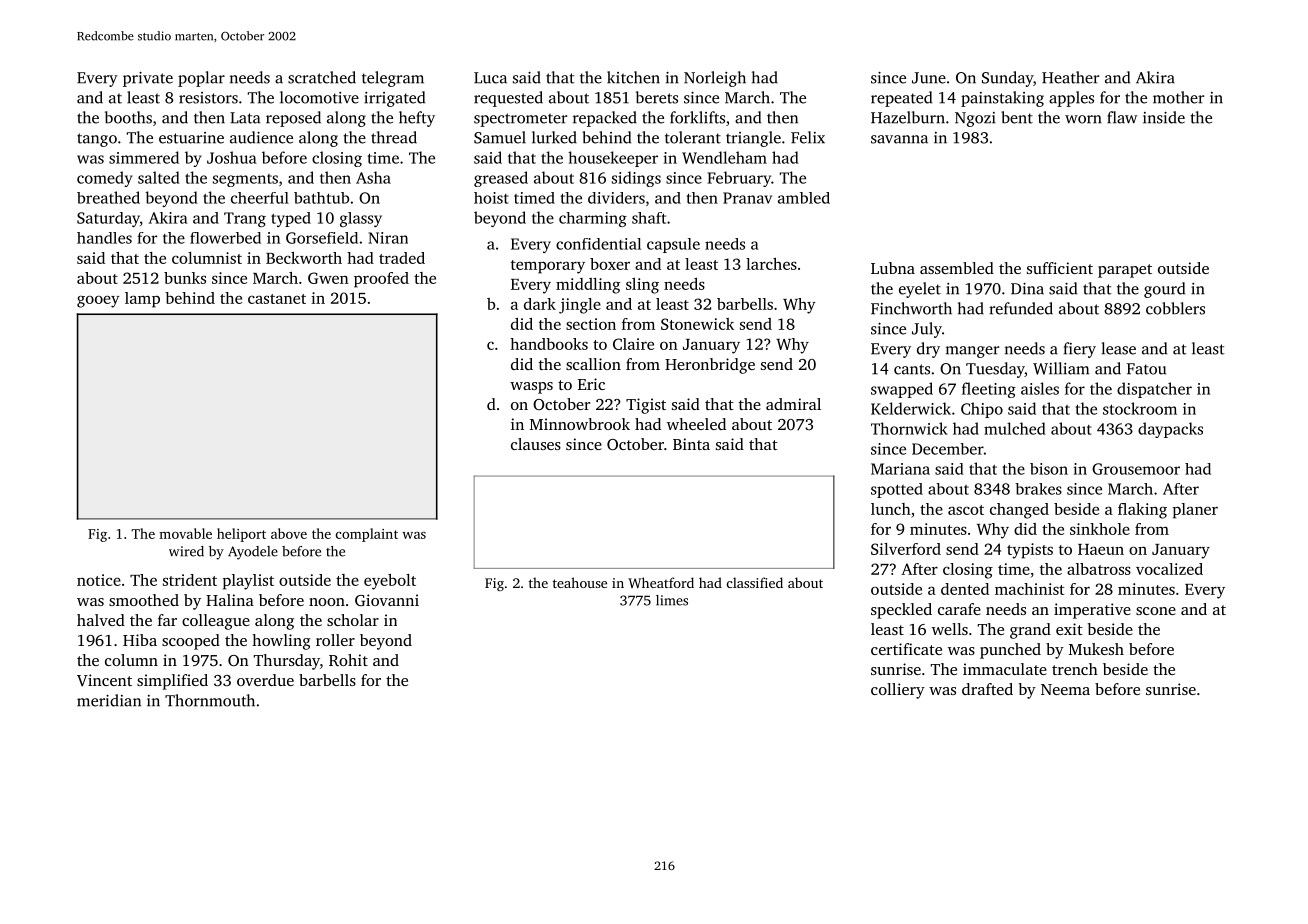 The width and height of the screenshot is (1308, 924). What do you see at coordinates (367, 535) in the screenshot?
I see `complaint` at bounding box center [367, 535].
